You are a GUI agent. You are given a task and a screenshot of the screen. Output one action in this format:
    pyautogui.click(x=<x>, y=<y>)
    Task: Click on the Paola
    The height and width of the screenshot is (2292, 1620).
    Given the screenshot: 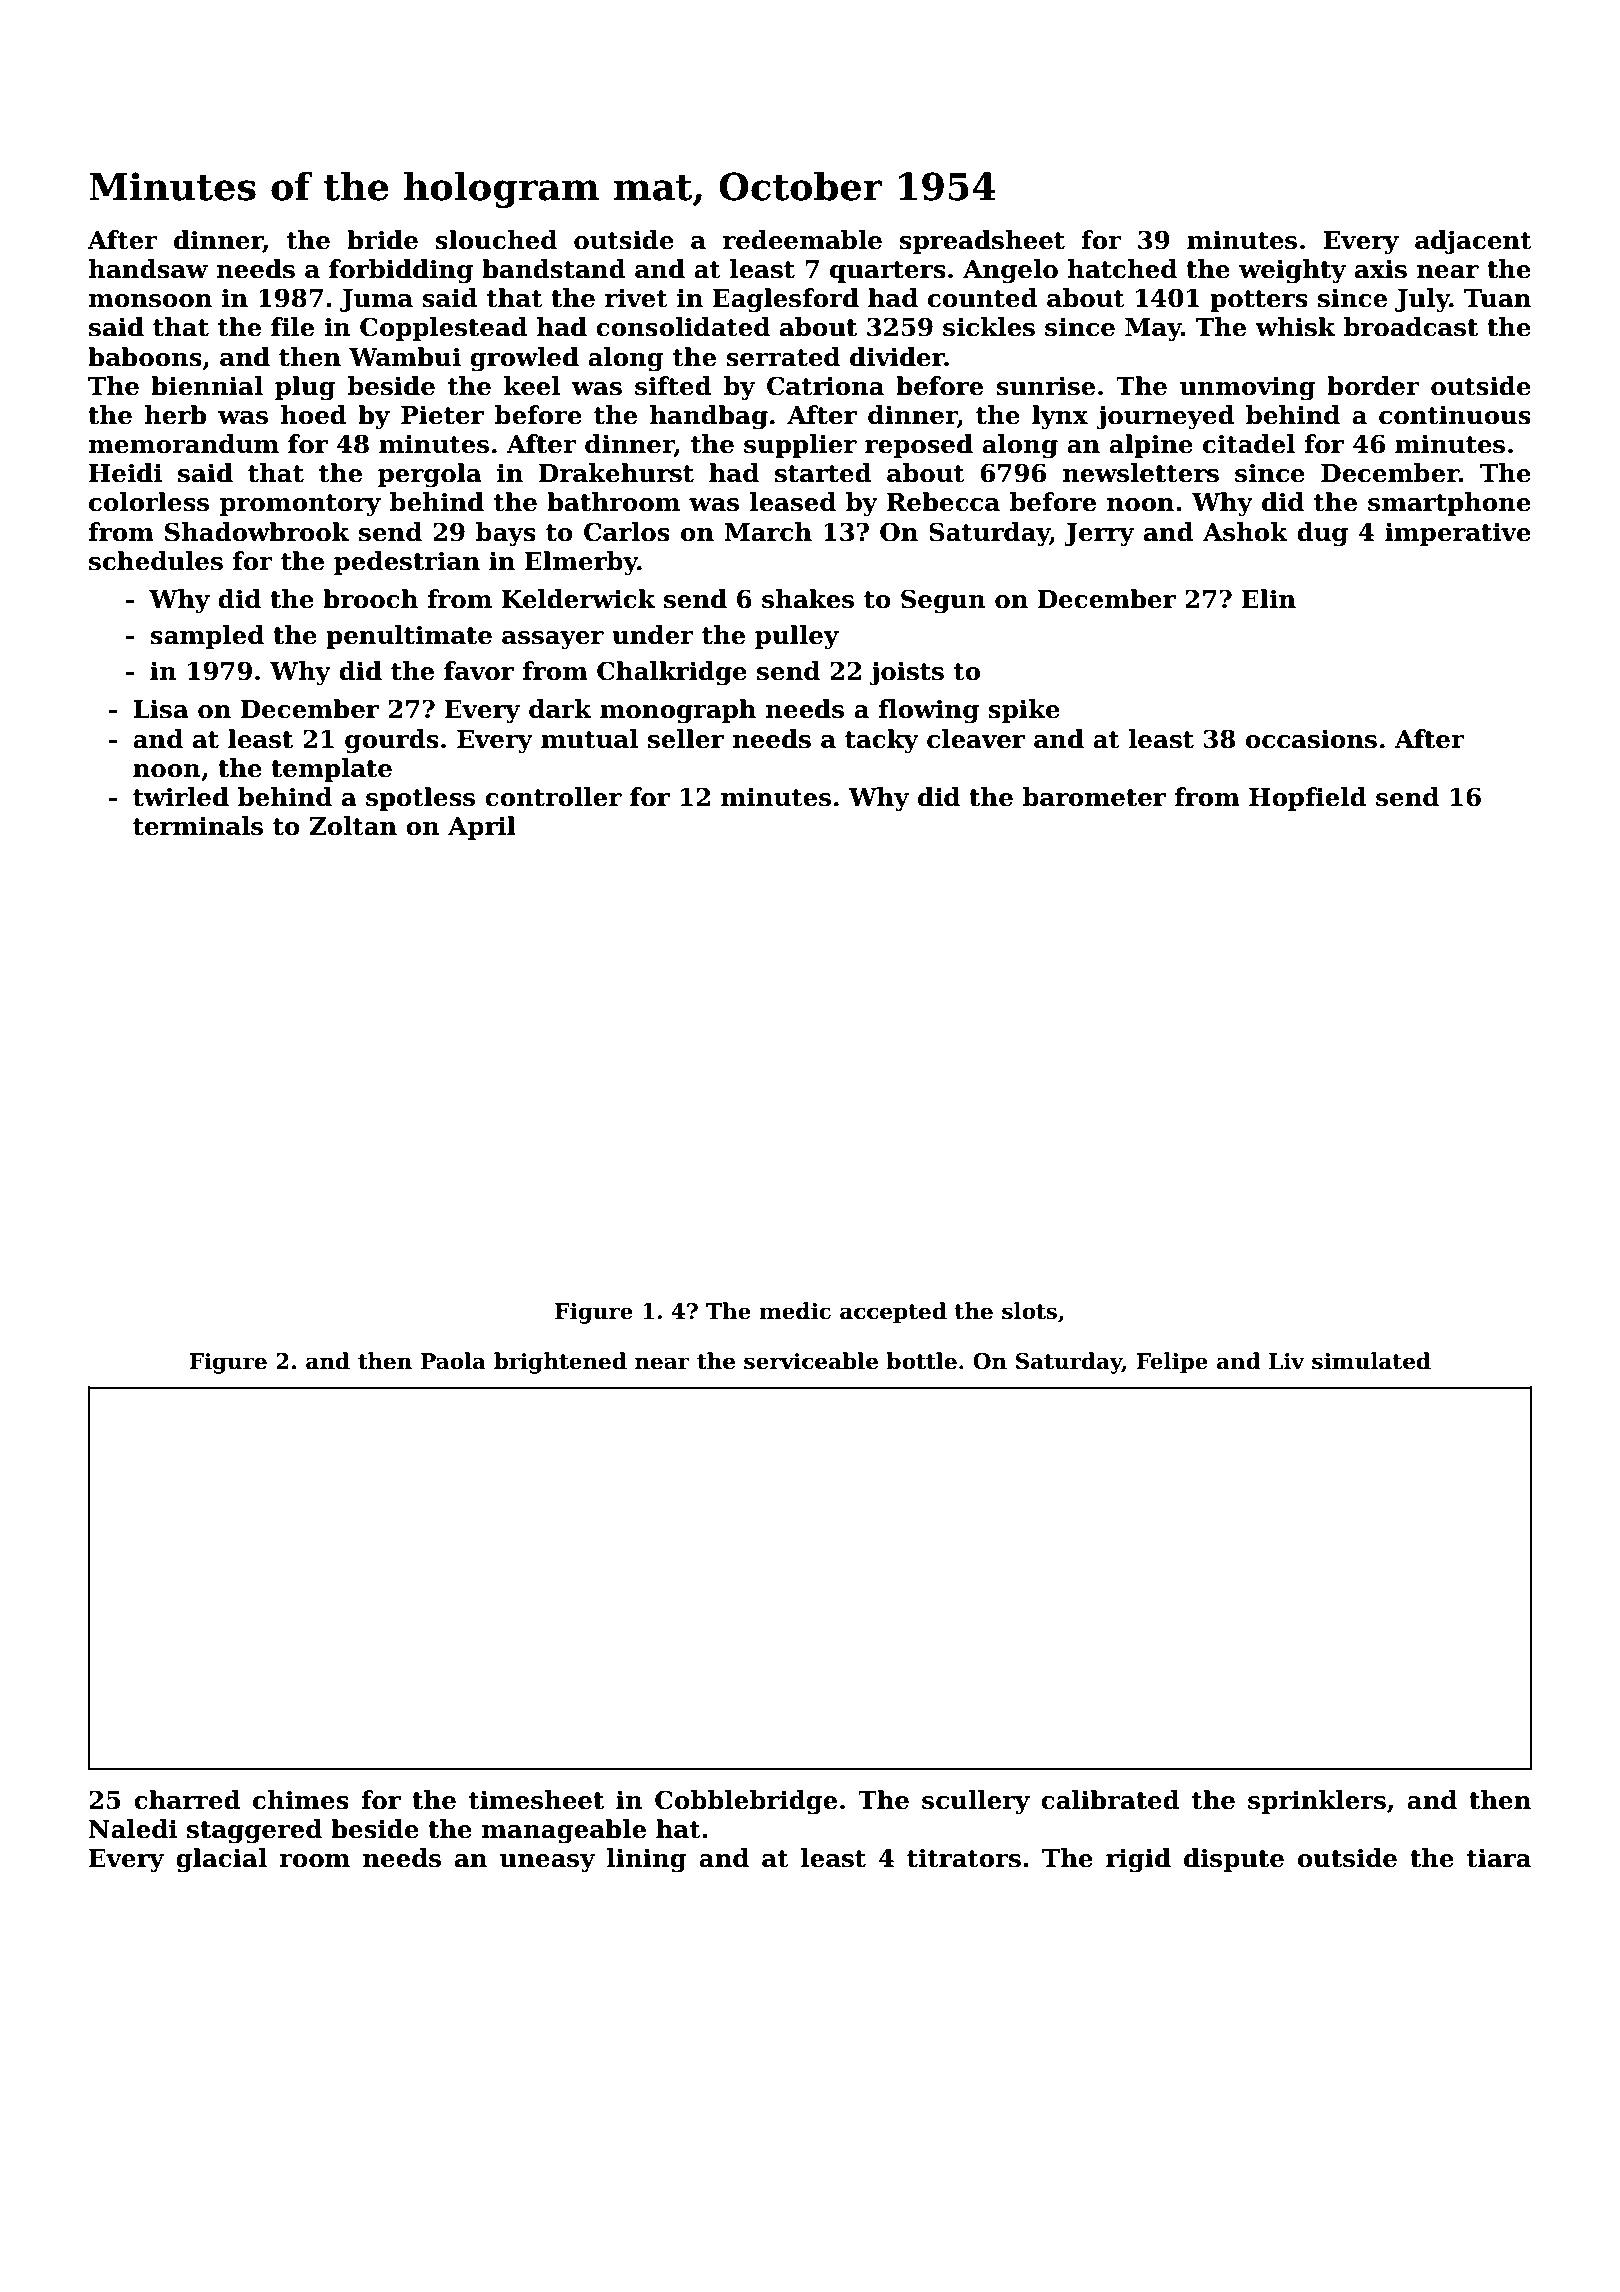 What is the action you would take?
    pyautogui.click(x=453, y=1361)
